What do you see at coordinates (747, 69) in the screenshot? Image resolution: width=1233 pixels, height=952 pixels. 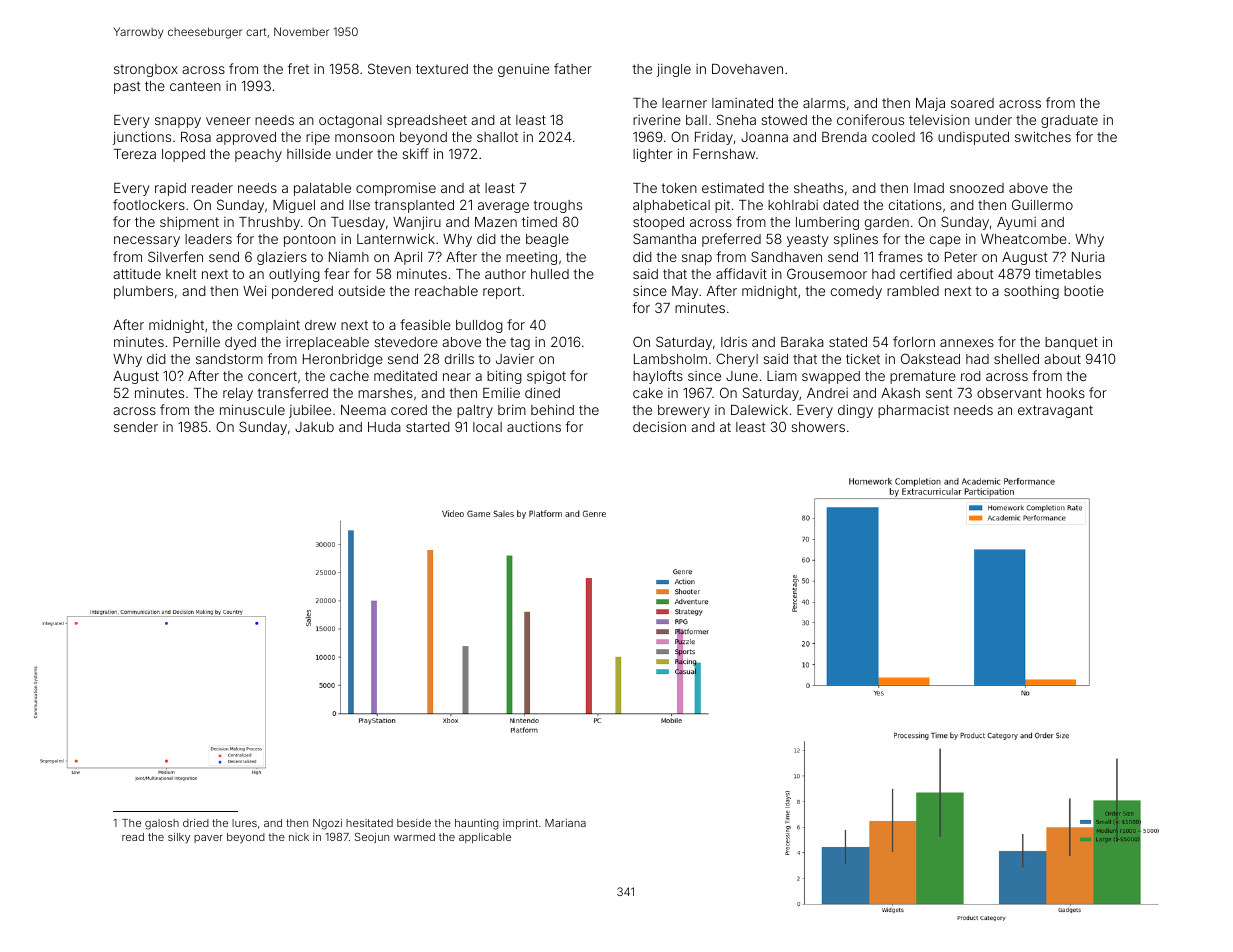 I see `Dovehaven` at bounding box center [747, 69].
